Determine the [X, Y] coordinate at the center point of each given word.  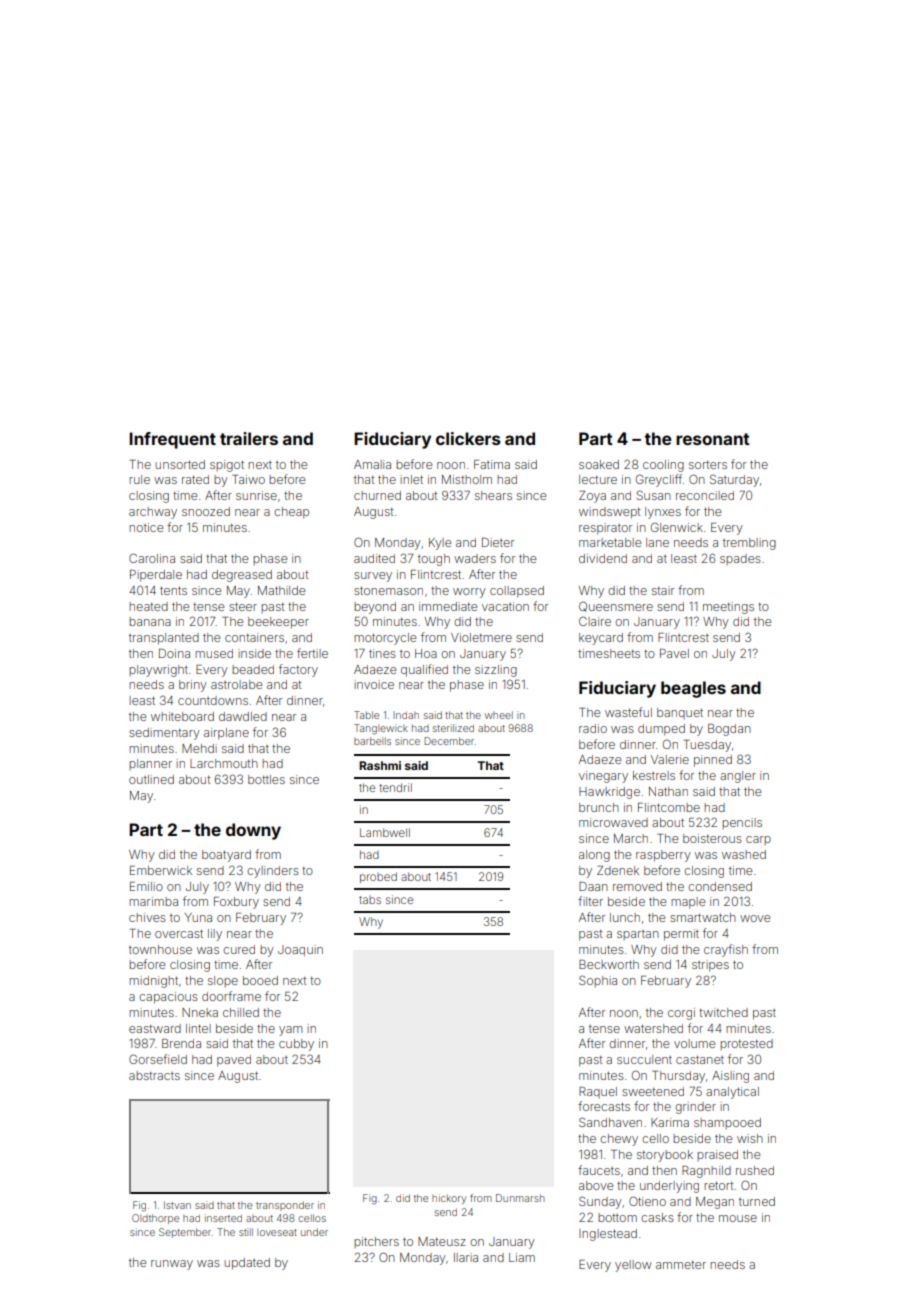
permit [681, 935]
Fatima [492, 464]
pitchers [376, 1242]
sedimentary [164, 734]
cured [239, 949]
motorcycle [385, 639]
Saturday [734, 480]
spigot [227, 466]
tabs [370, 900]
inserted [223, 1218]
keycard [601, 639]
